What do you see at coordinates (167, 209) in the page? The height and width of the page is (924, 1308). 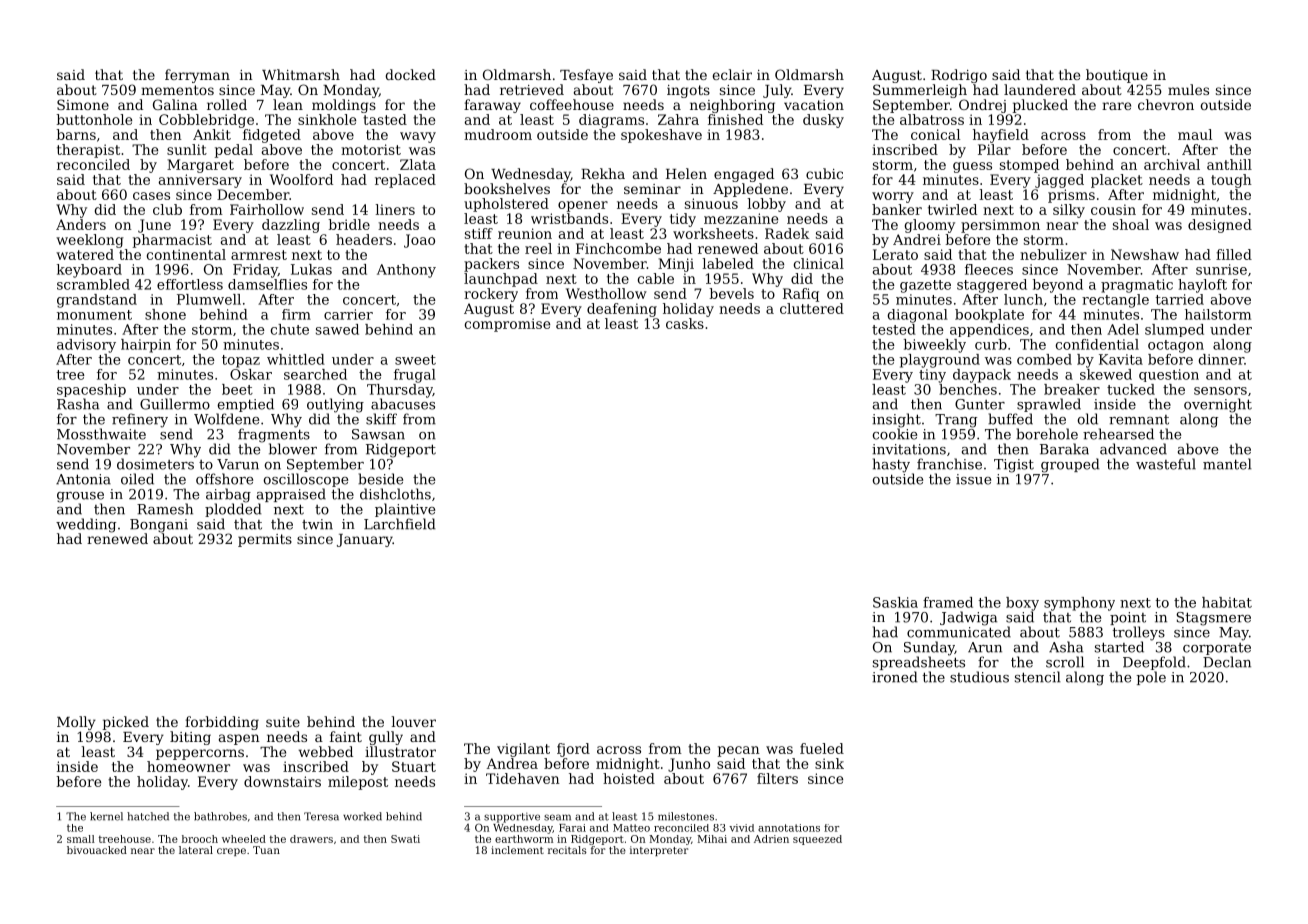 I see `club` at bounding box center [167, 209].
